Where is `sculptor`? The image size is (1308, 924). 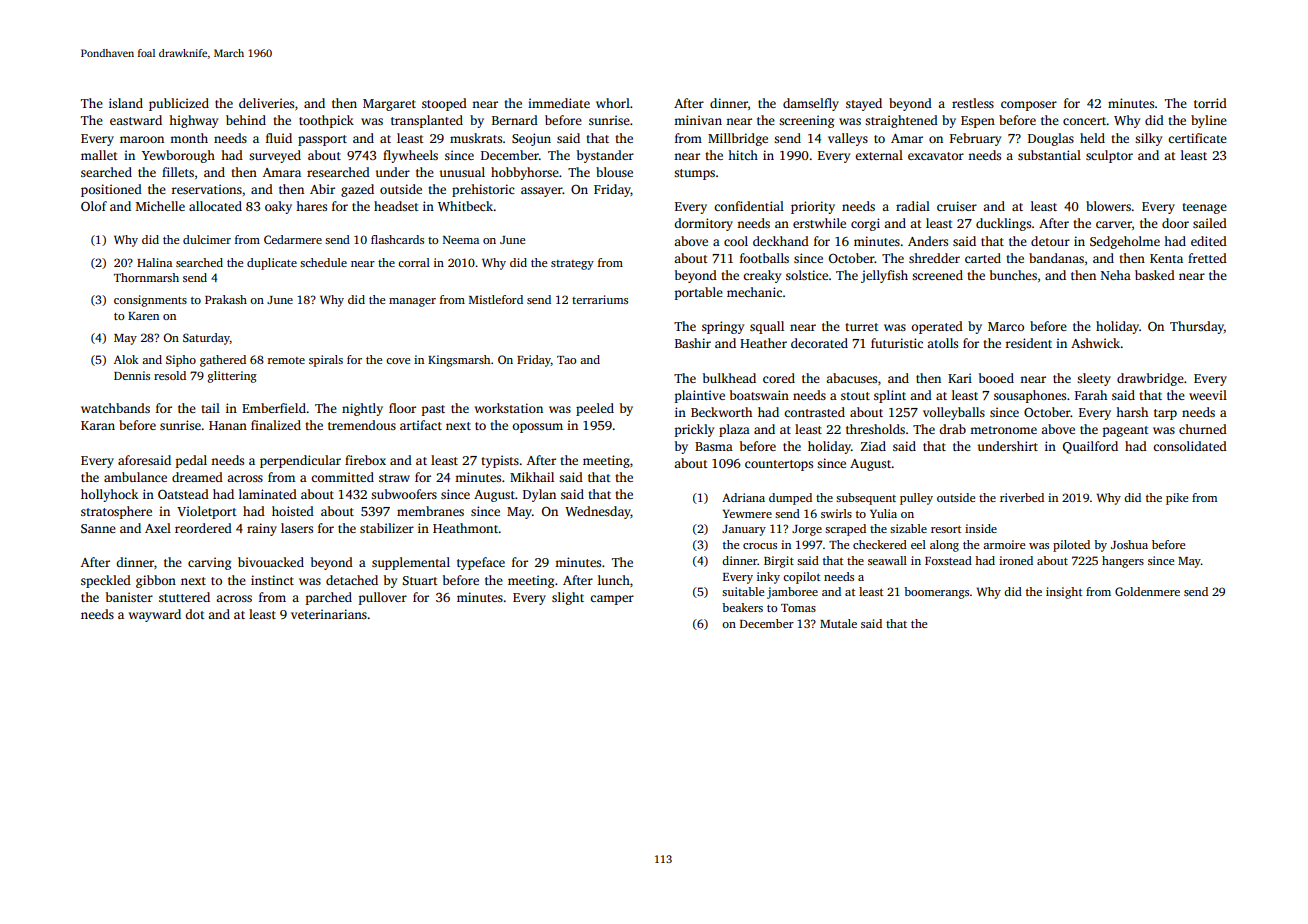
sculptor is located at coordinates (1109, 156).
